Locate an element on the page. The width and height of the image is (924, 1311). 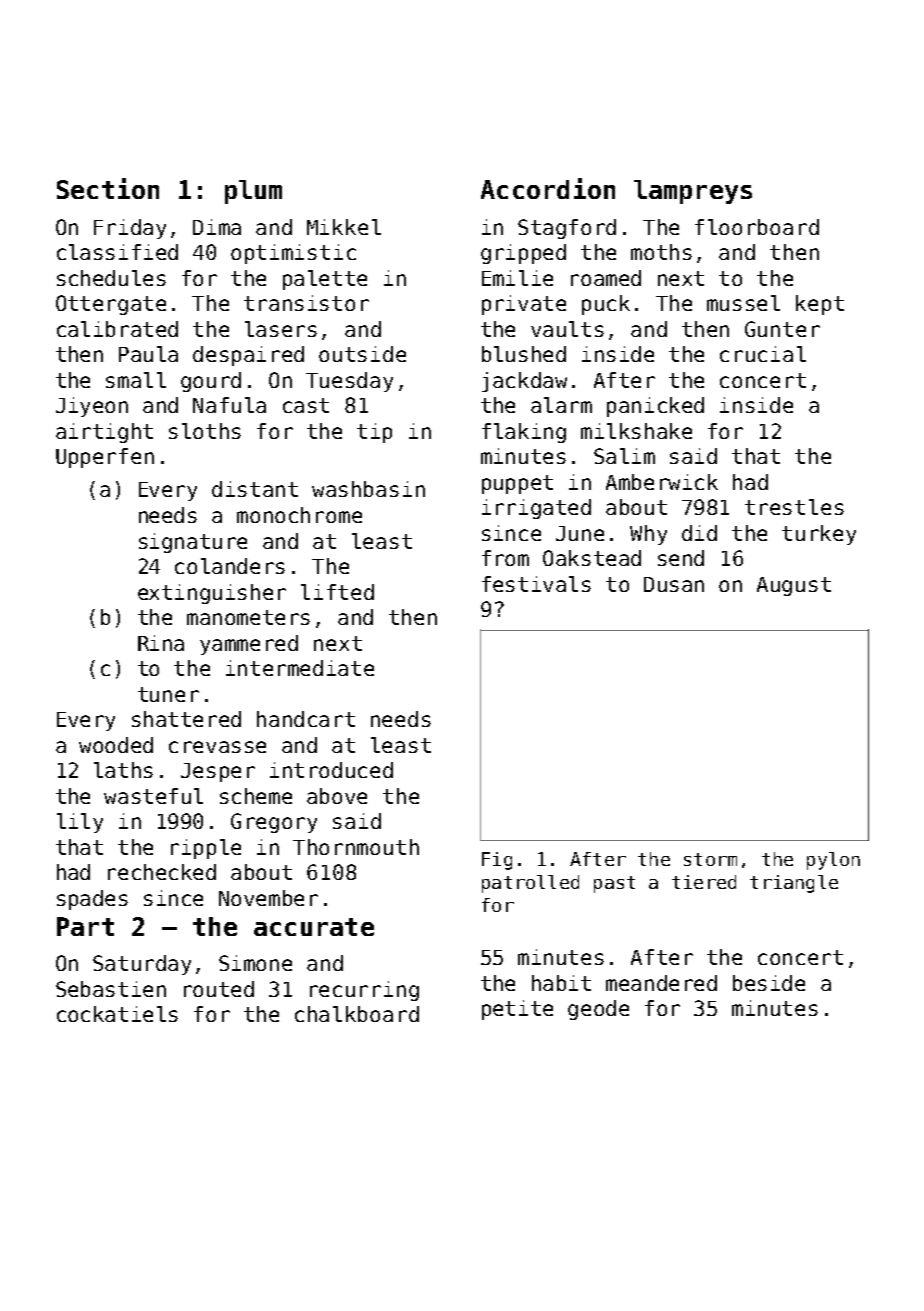
chalkboard is located at coordinates (357, 1014).
